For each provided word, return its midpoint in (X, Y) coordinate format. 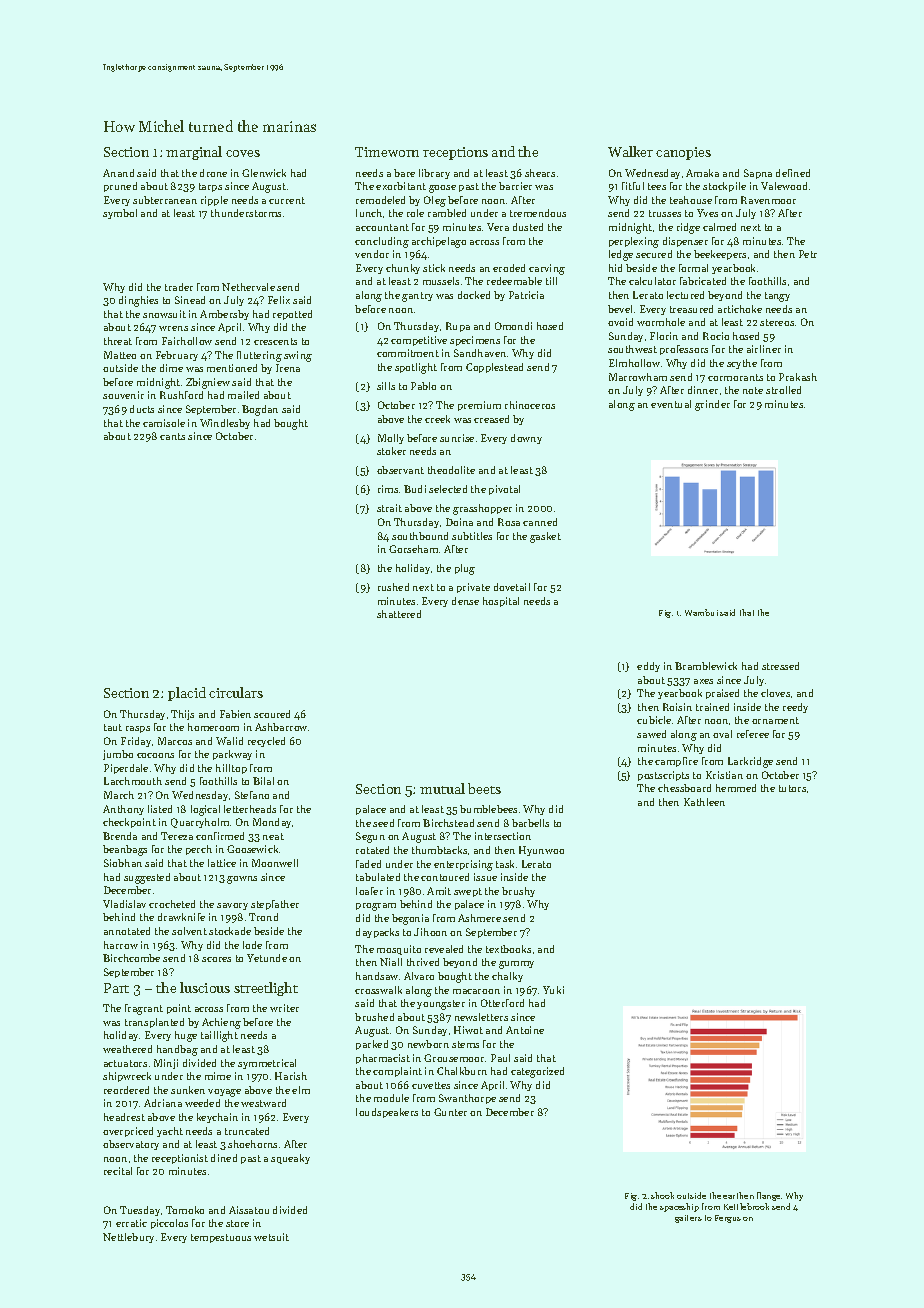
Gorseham (413, 549)
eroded (509, 268)
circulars (236, 692)
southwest (632, 349)
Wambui (701, 612)
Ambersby (224, 315)
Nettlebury (128, 1238)
